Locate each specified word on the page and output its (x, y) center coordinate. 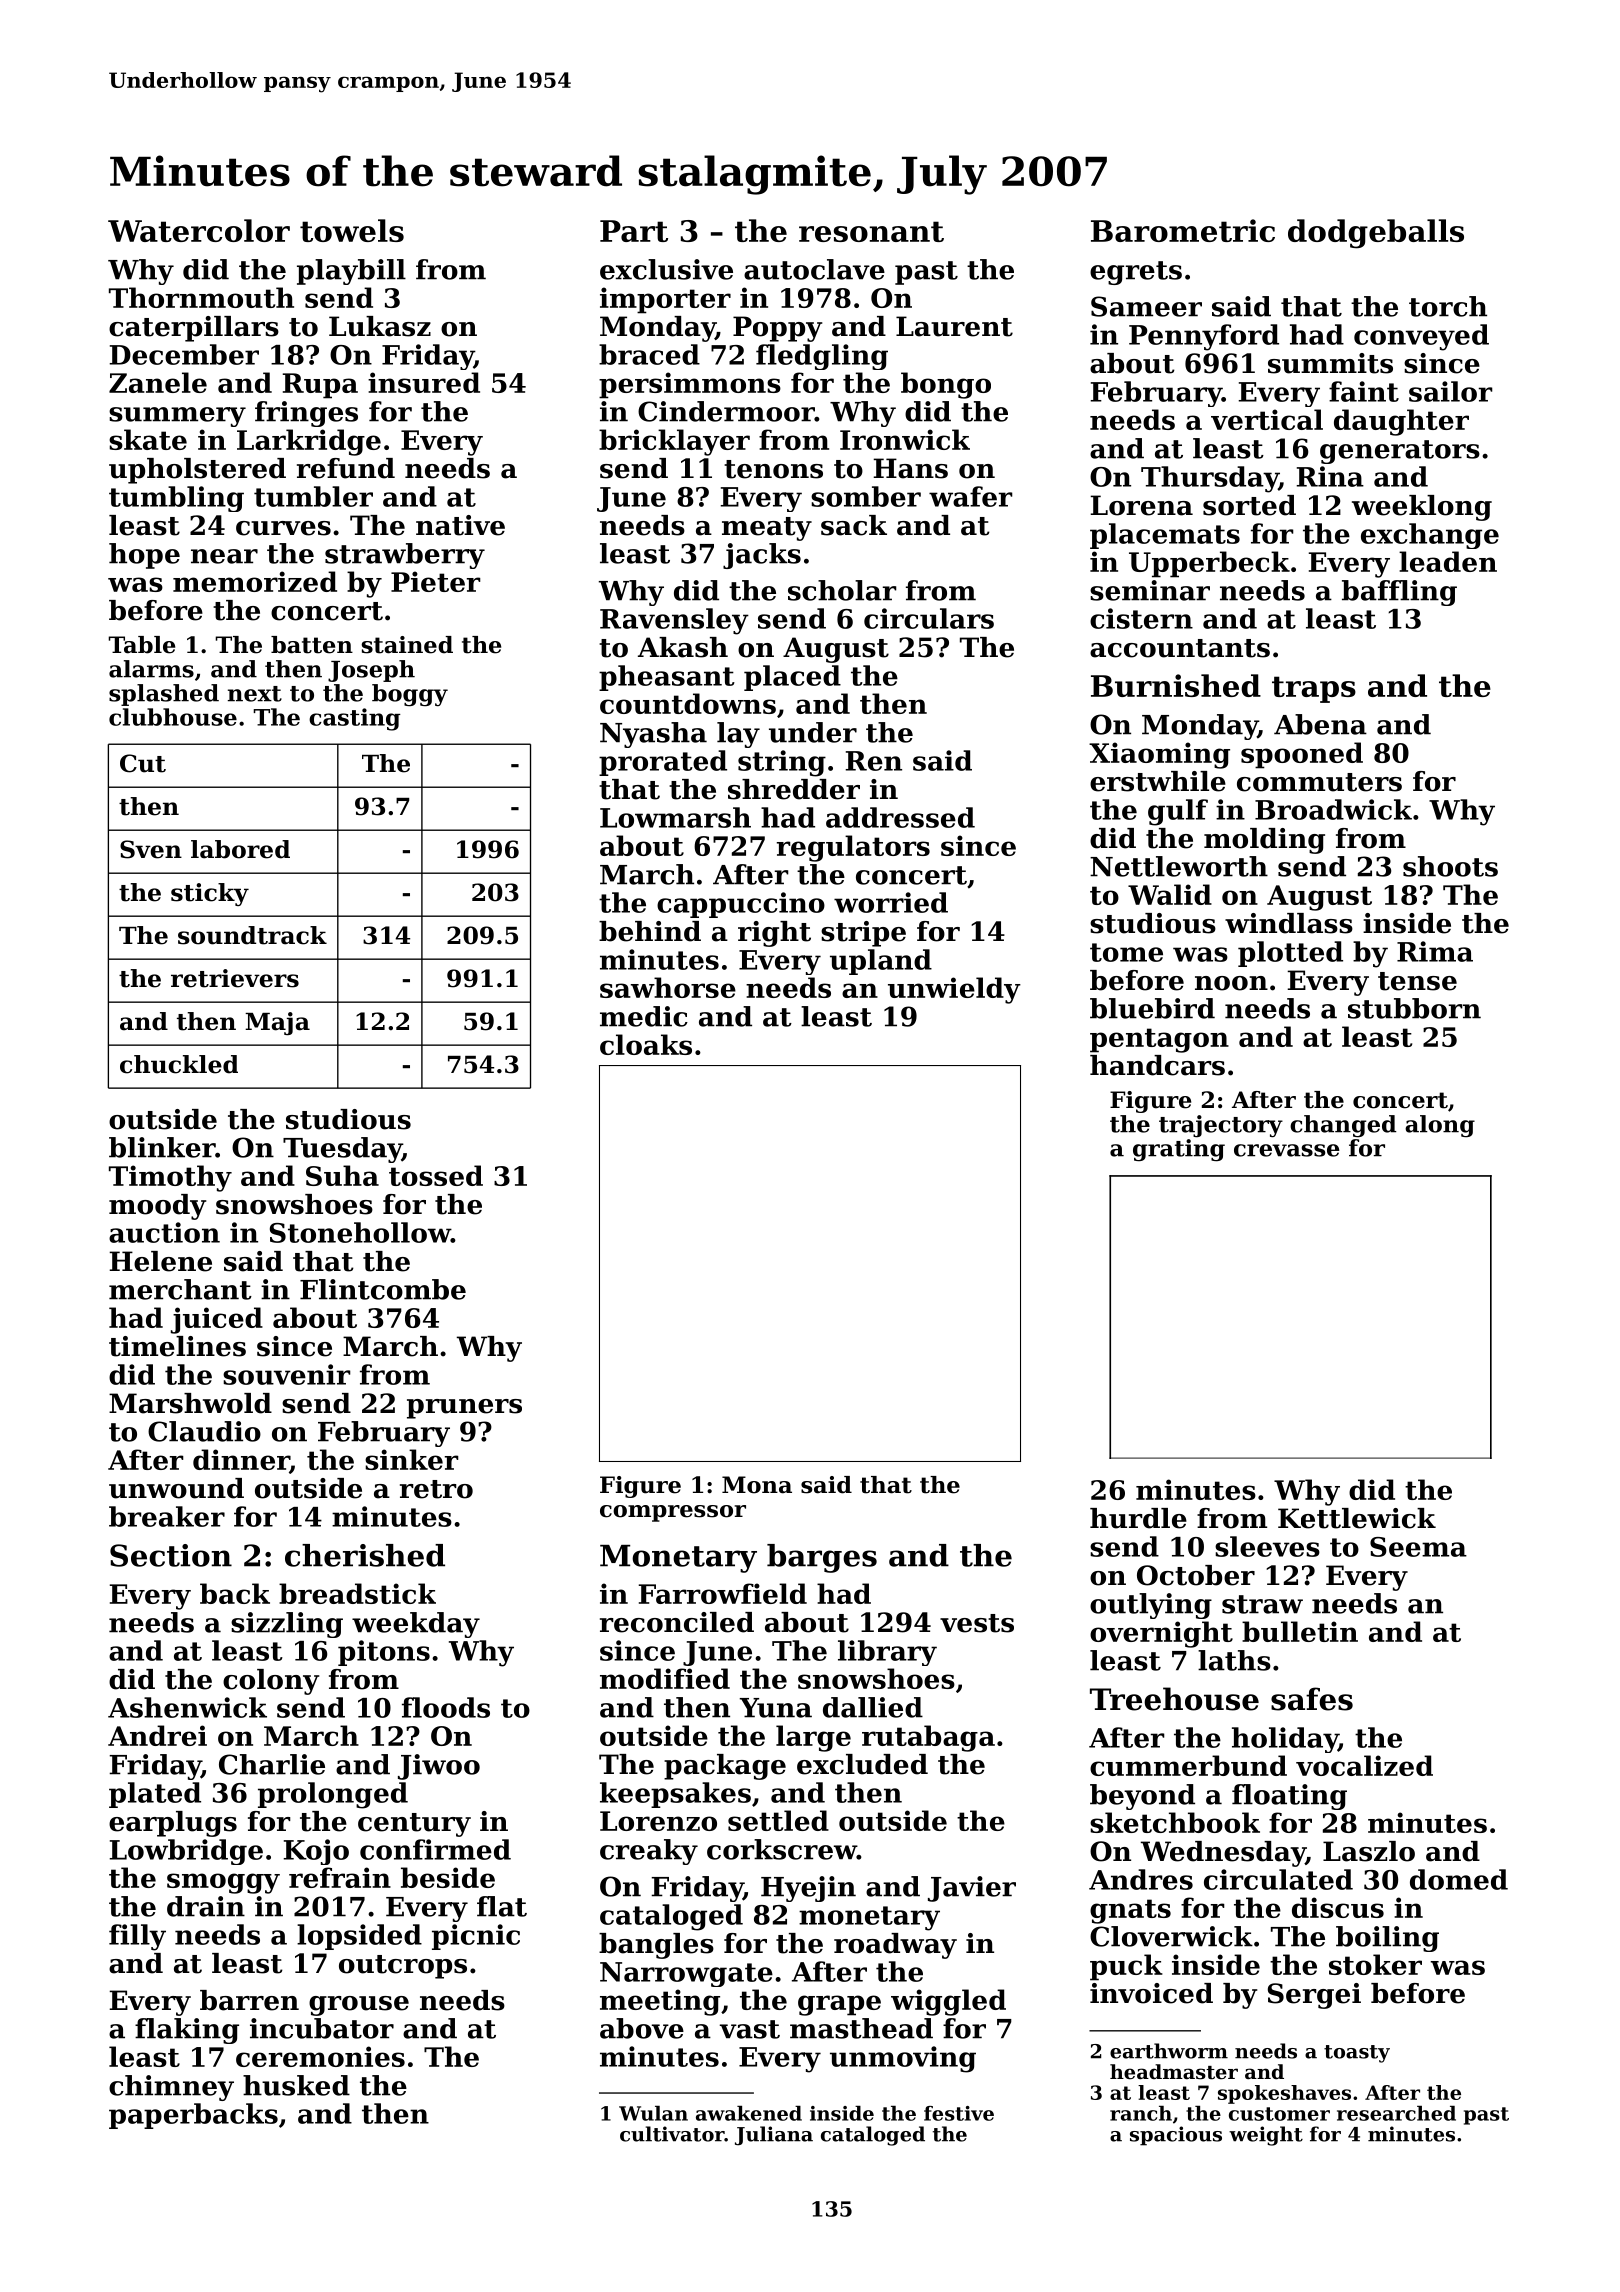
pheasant (667, 678)
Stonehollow (360, 1232)
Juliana (774, 2136)
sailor (1451, 391)
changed (1343, 1126)
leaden (1448, 561)
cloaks (646, 1044)
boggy (410, 695)
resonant (871, 231)
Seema (1418, 1547)
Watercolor (199, 230)
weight (1266, 2136)
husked (296, 2085)
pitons (384, 1653)
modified (665, 1678)
